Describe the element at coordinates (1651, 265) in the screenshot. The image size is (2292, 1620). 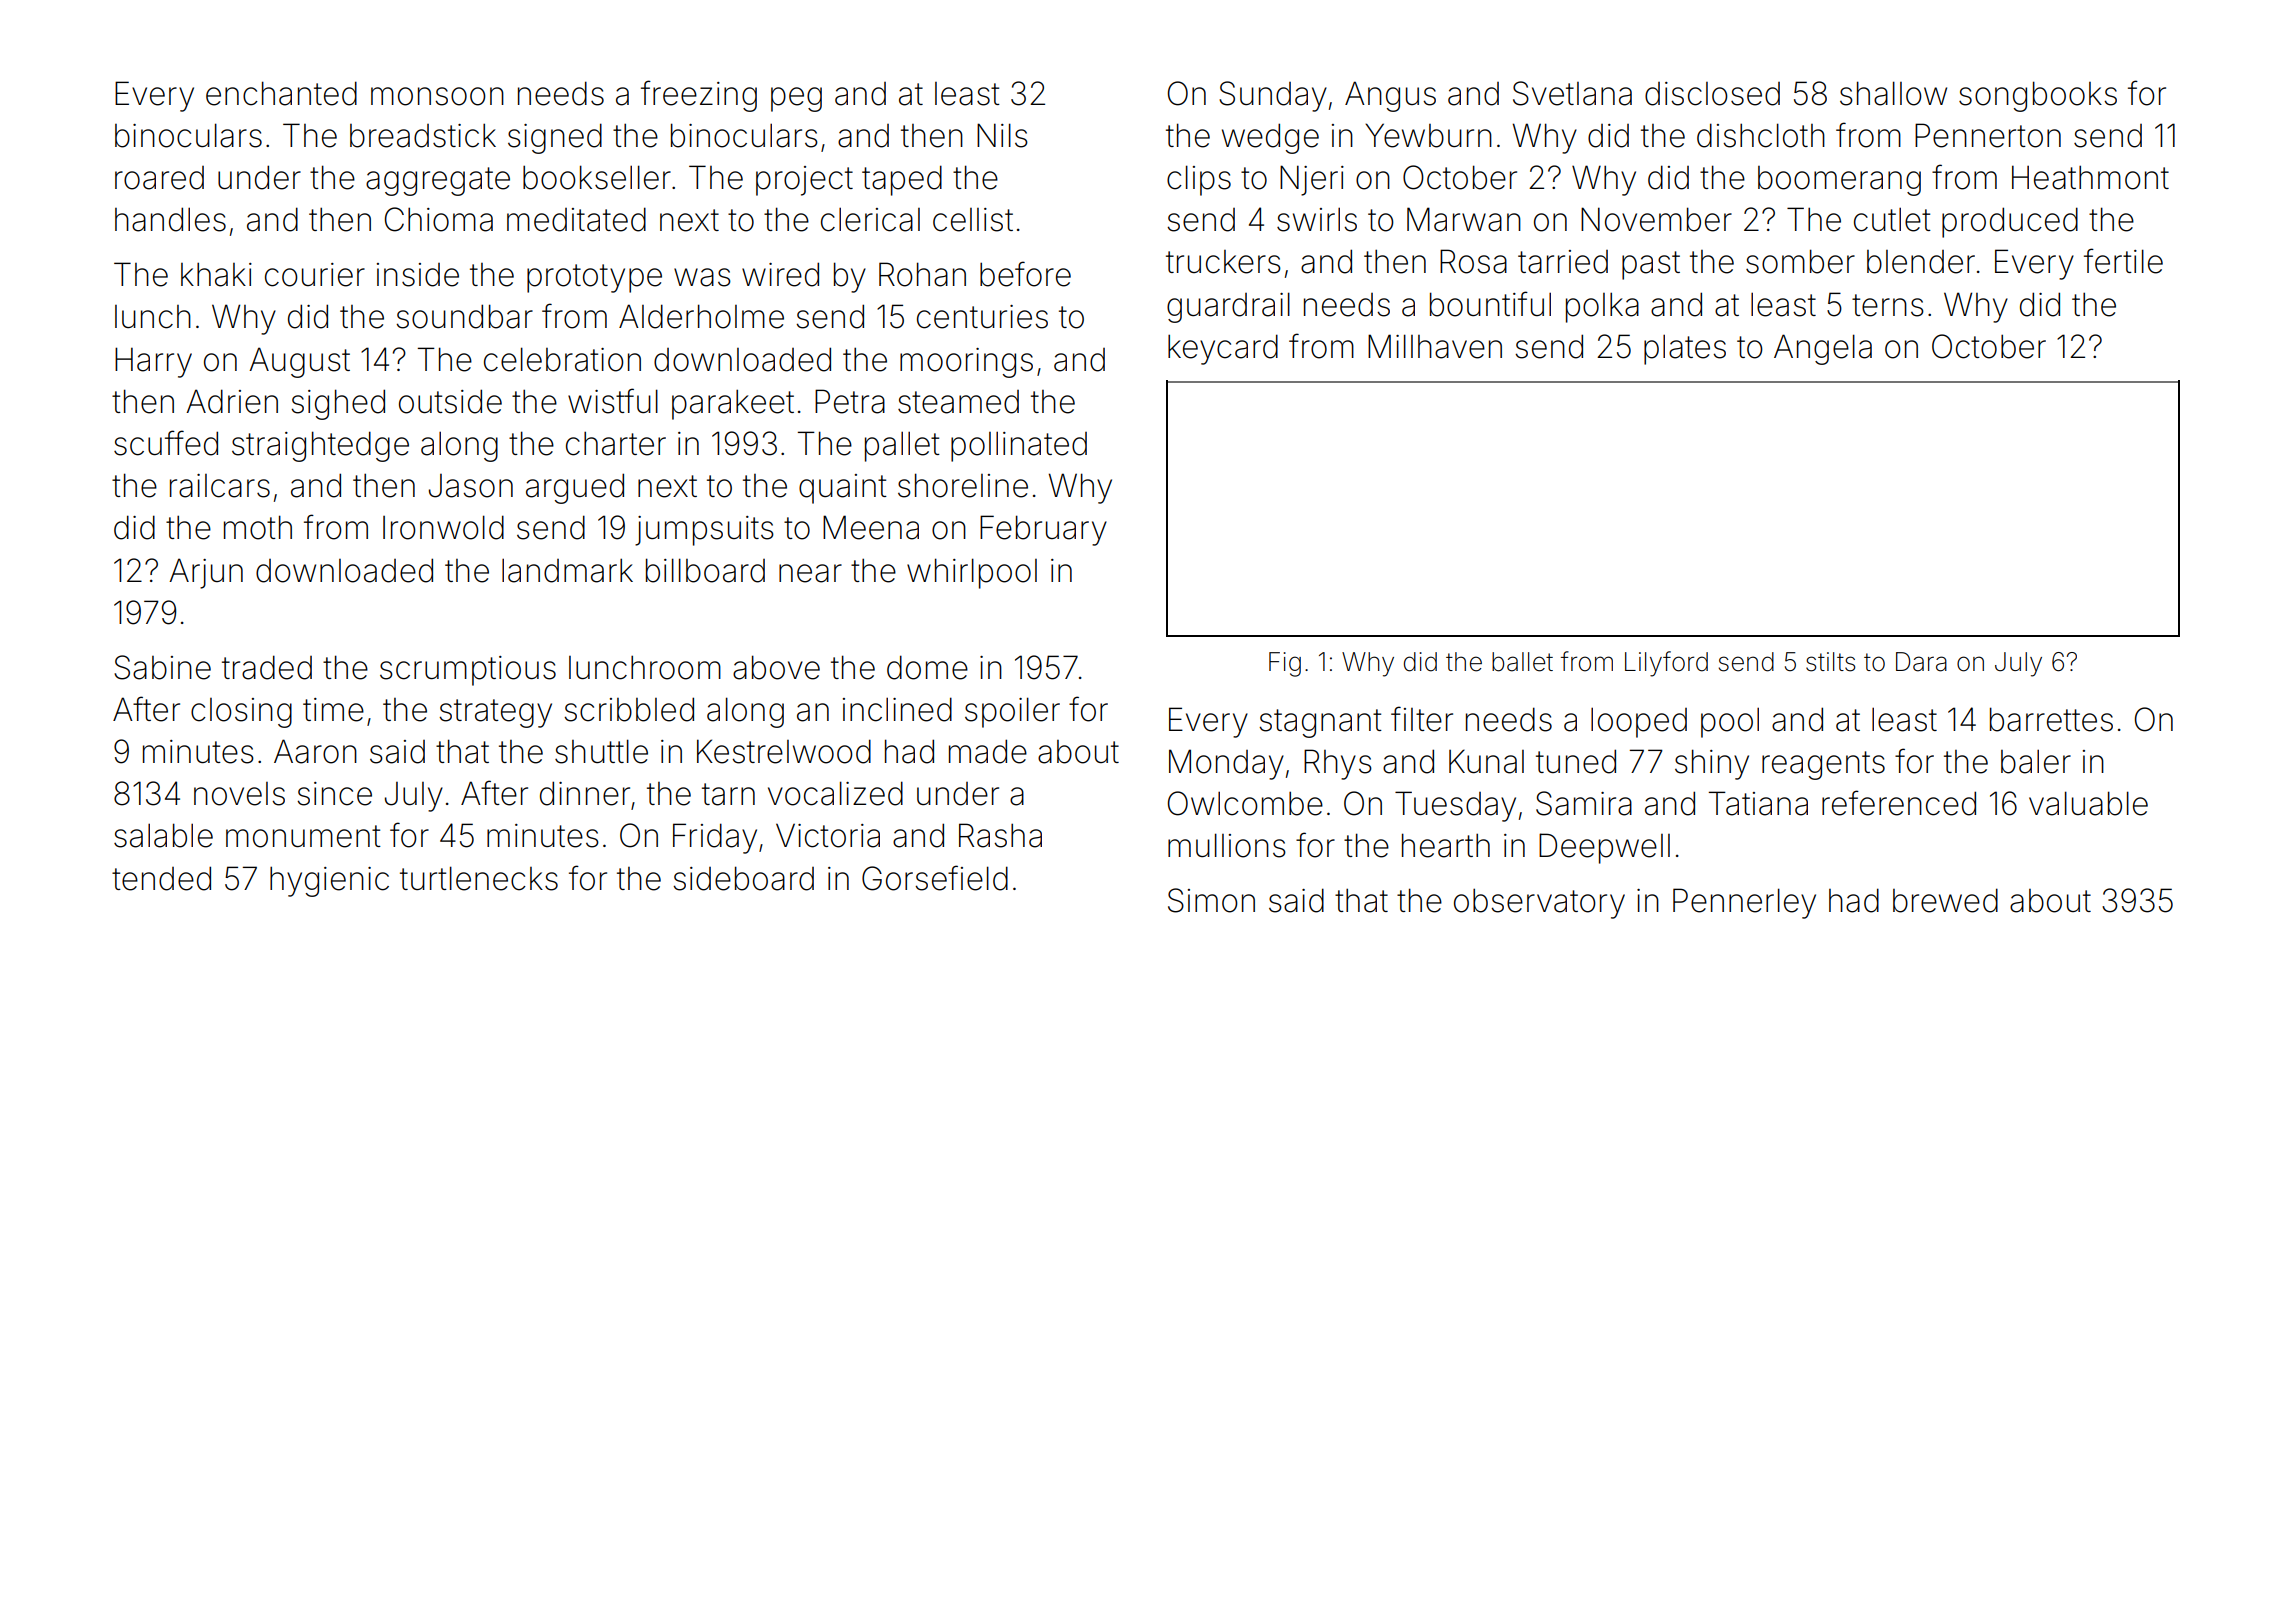
I see `past` at that location.
